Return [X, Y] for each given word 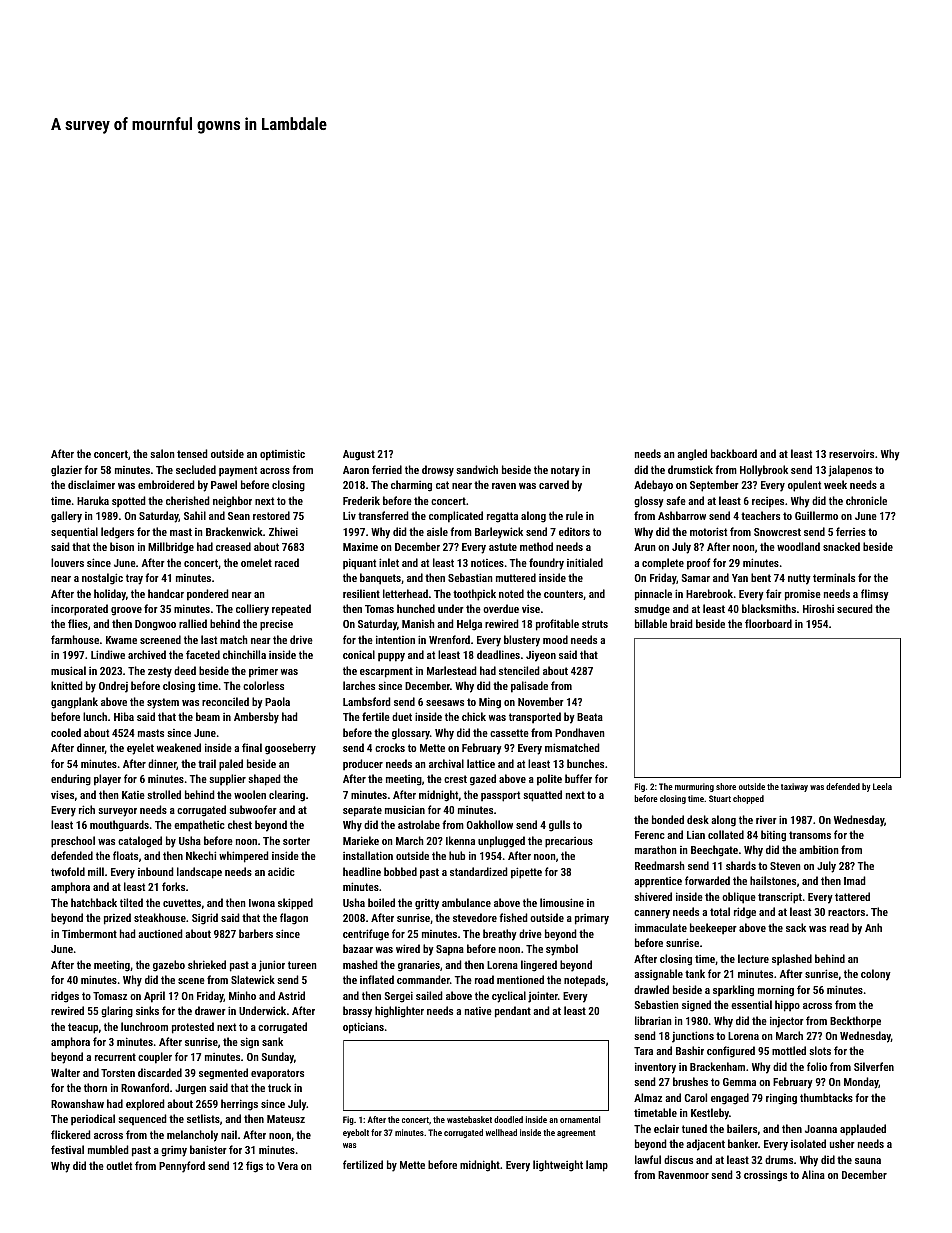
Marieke [361, 840]
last [209, 639]
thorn [95, 1087]
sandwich [477, 469]
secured [855, 608]
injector [787, 1022]
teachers [760, 515]
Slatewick [253, 979]
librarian [653, 1020]
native [478, 1011]
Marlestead [452, 670]
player [107, 780]
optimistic [282, 455]
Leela [882, 786]
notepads [584, 981]
